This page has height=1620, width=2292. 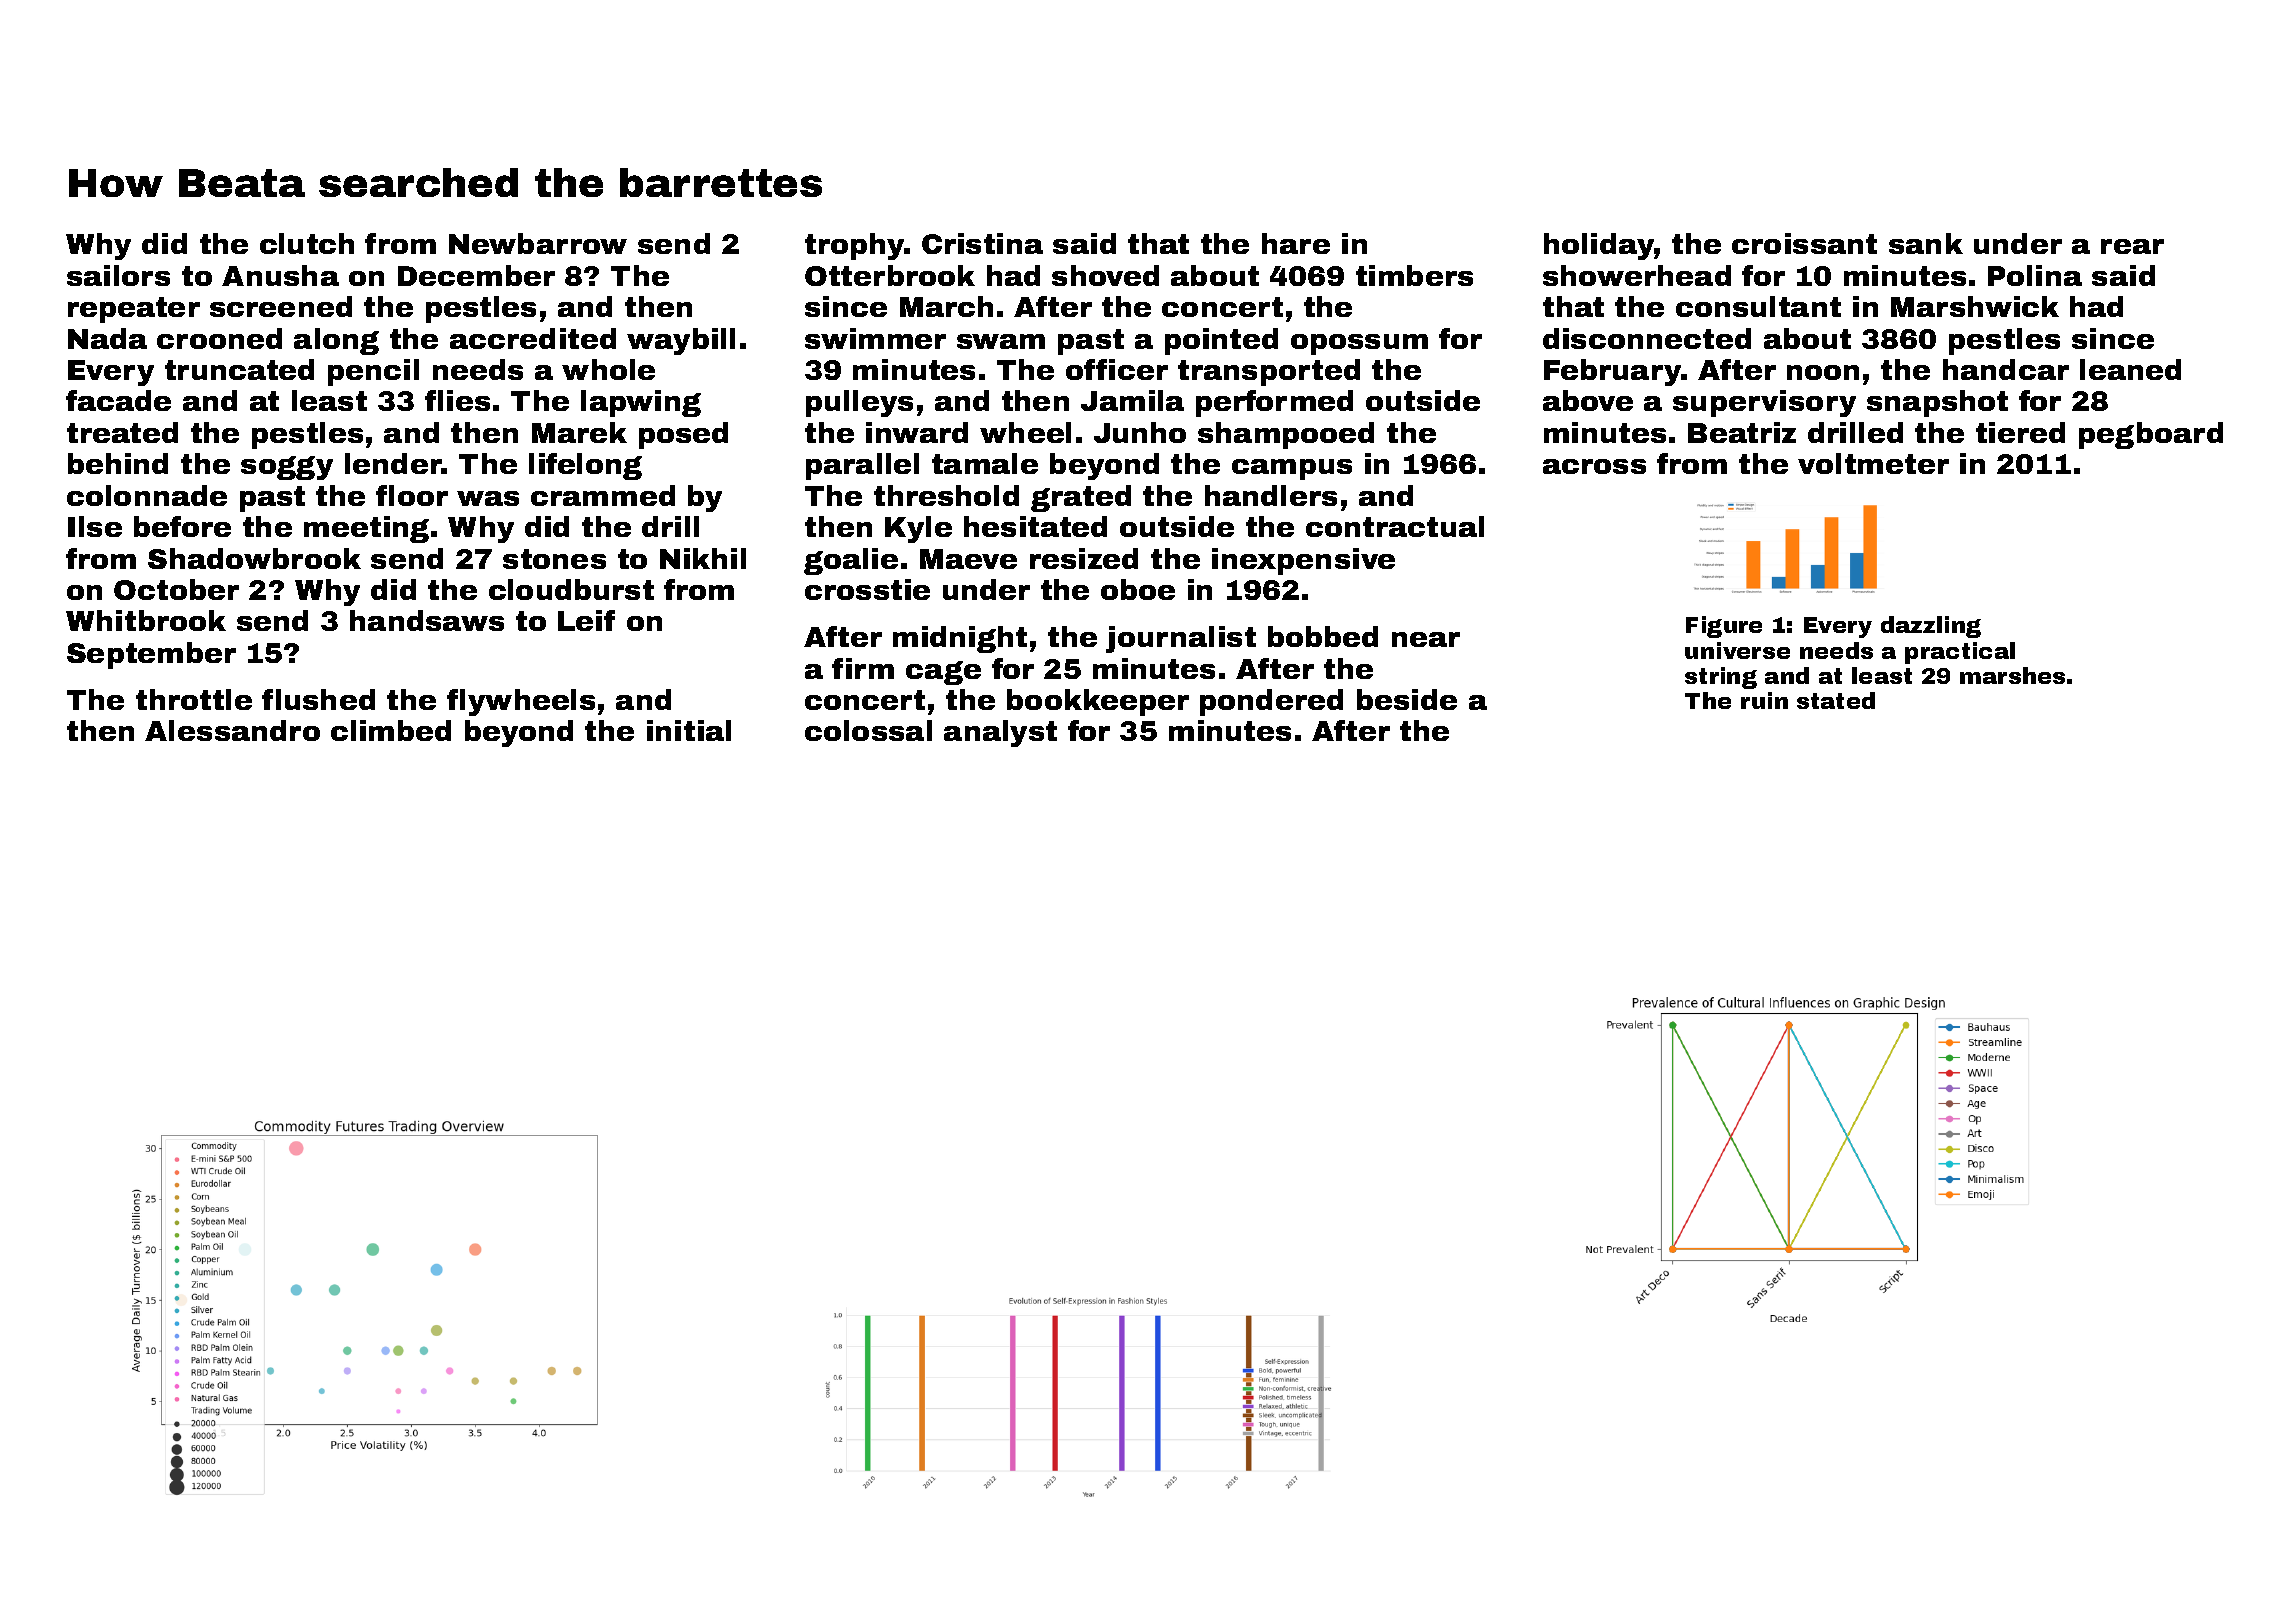 I want to click on oboe, so click(x=1138, y=589).
